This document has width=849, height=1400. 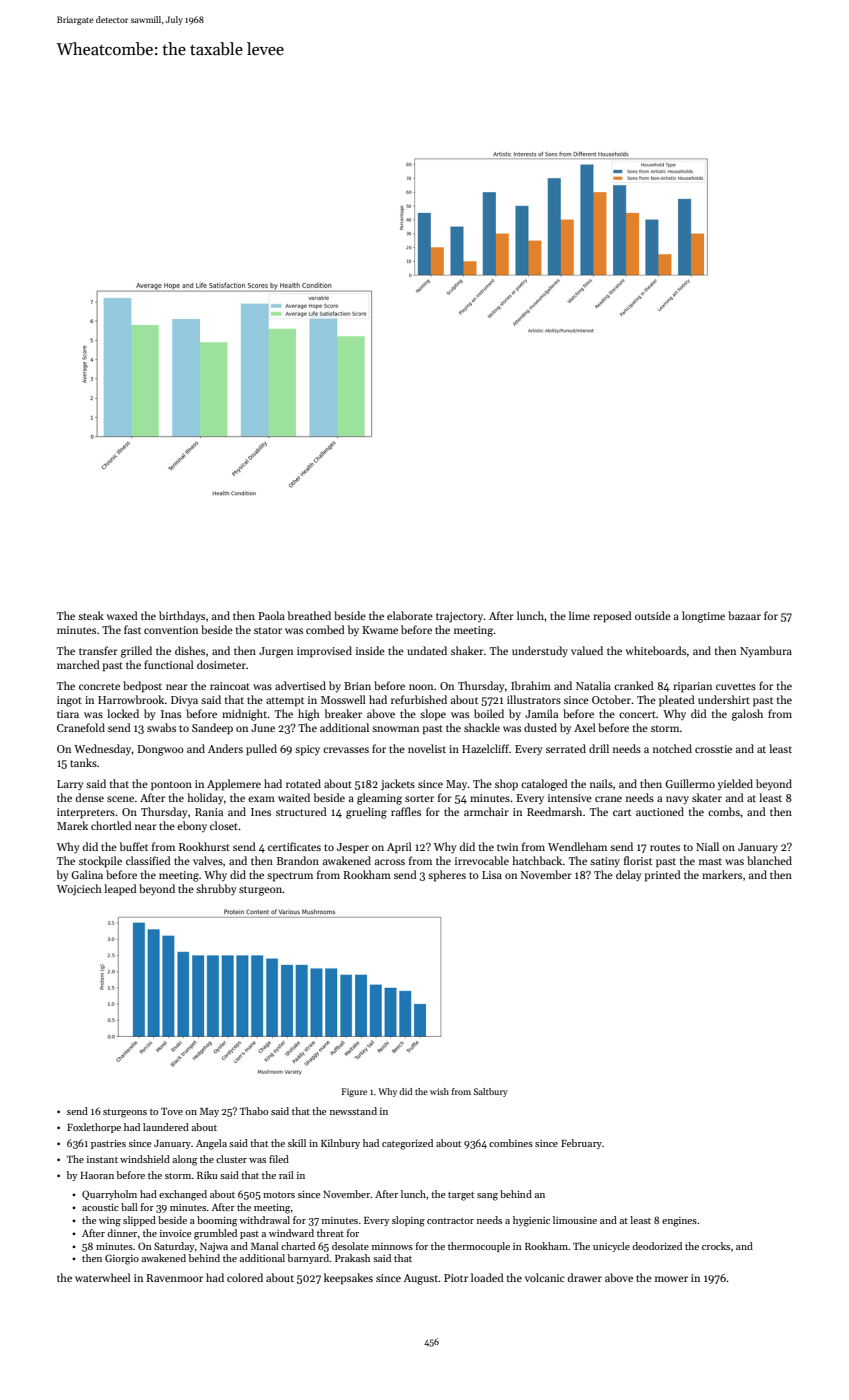 What do you see at coordinates (348, 1279) in the document?
I see `keepsakes` at bounding box center [348, 1279].
